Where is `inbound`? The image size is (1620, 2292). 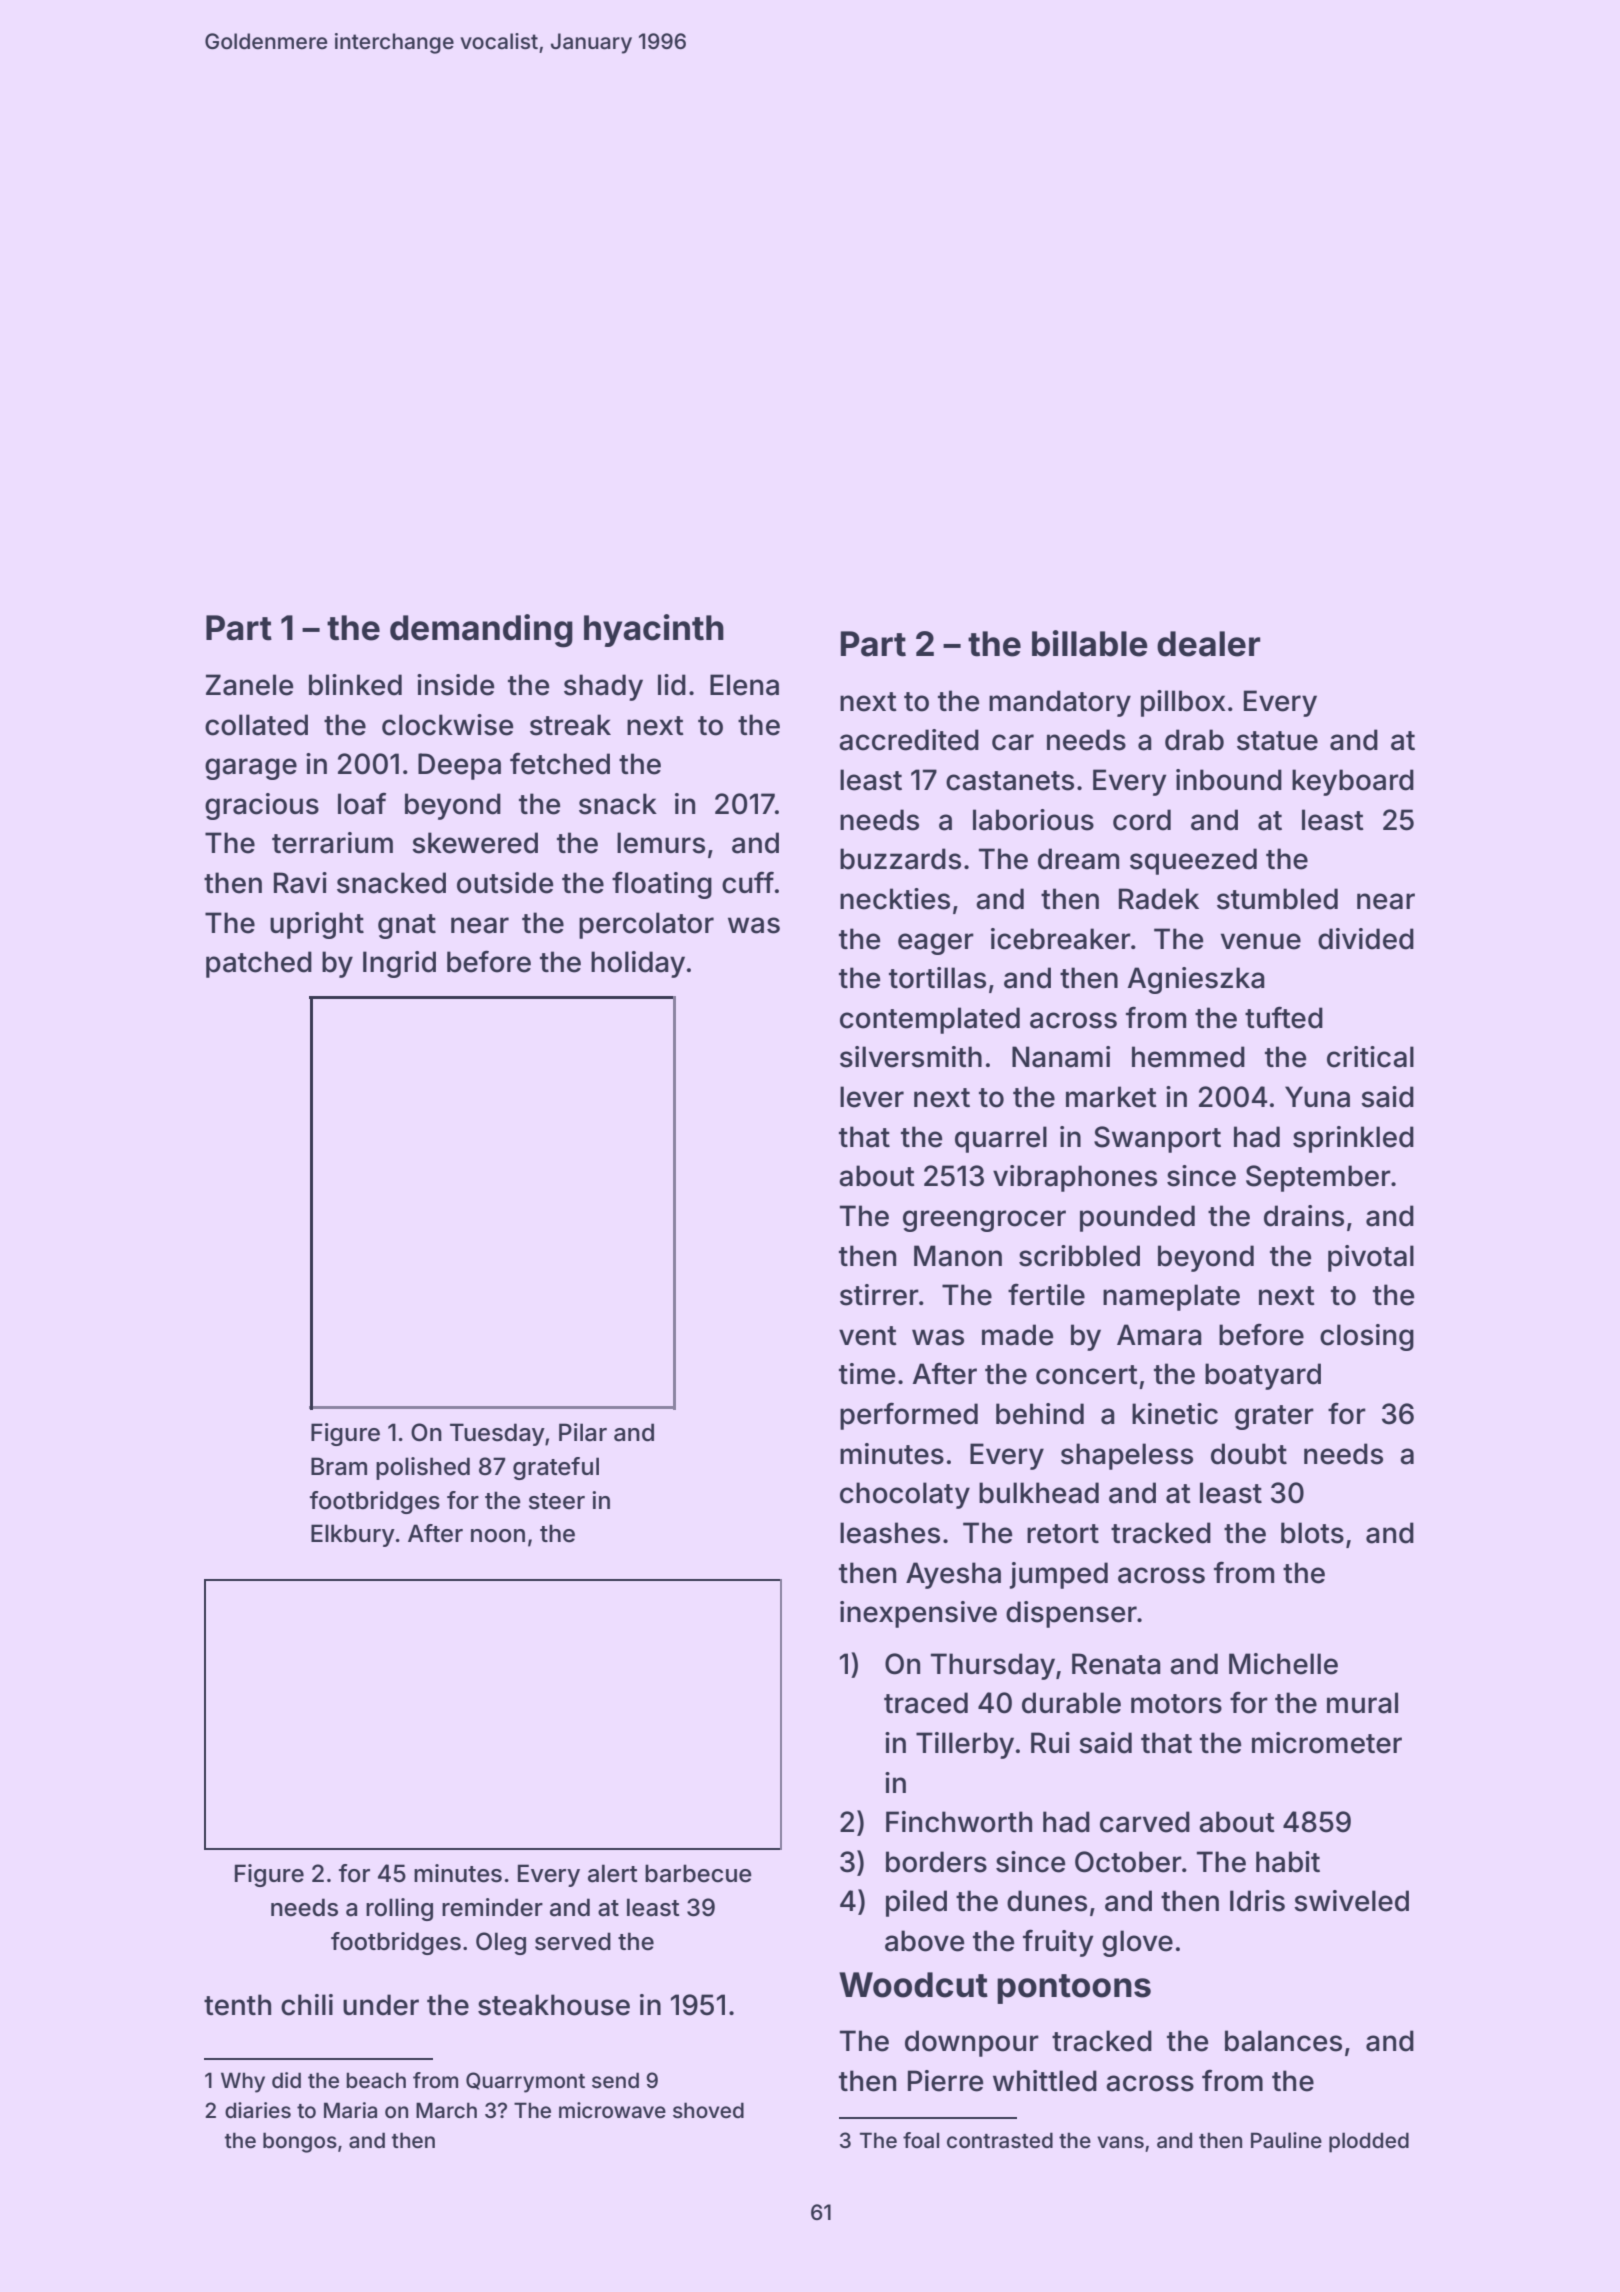 inbound is located at coordinates (1229, 780).
